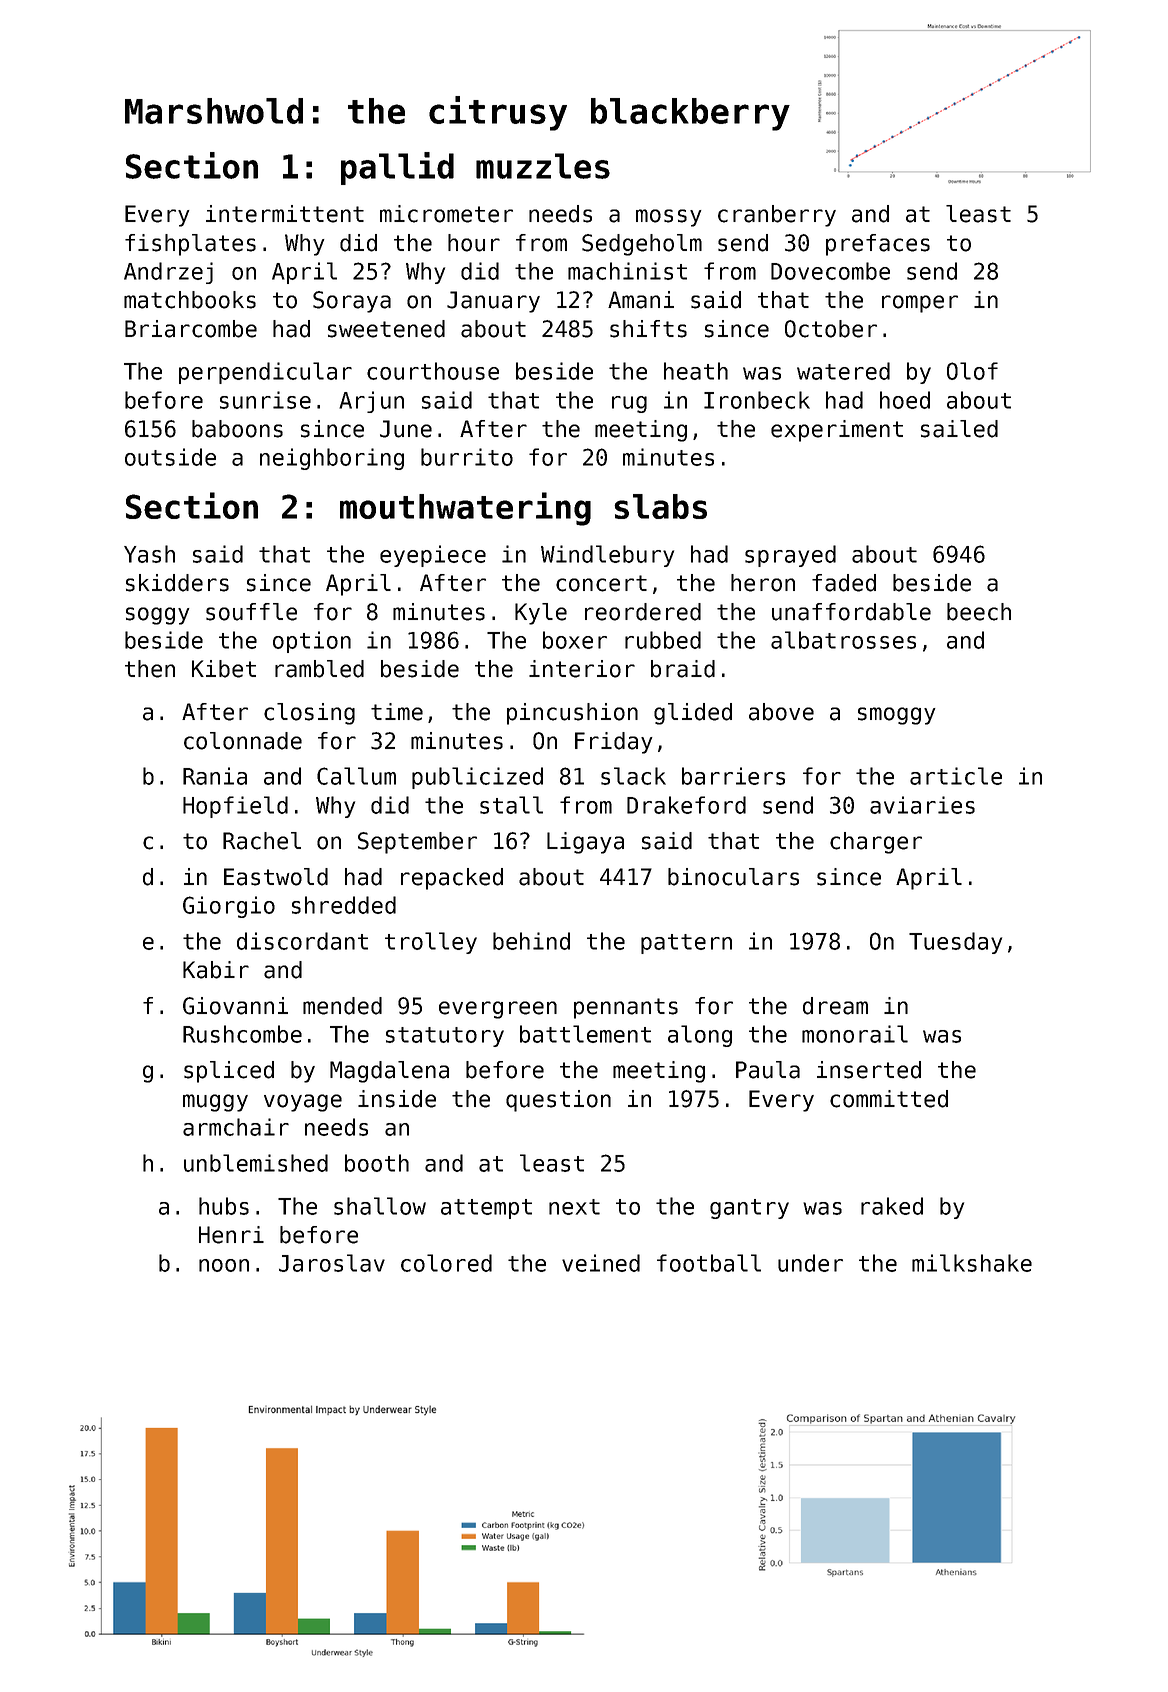 The width and height of the page is (1168, 1692). I want to click on behind, so click(531, 941).
